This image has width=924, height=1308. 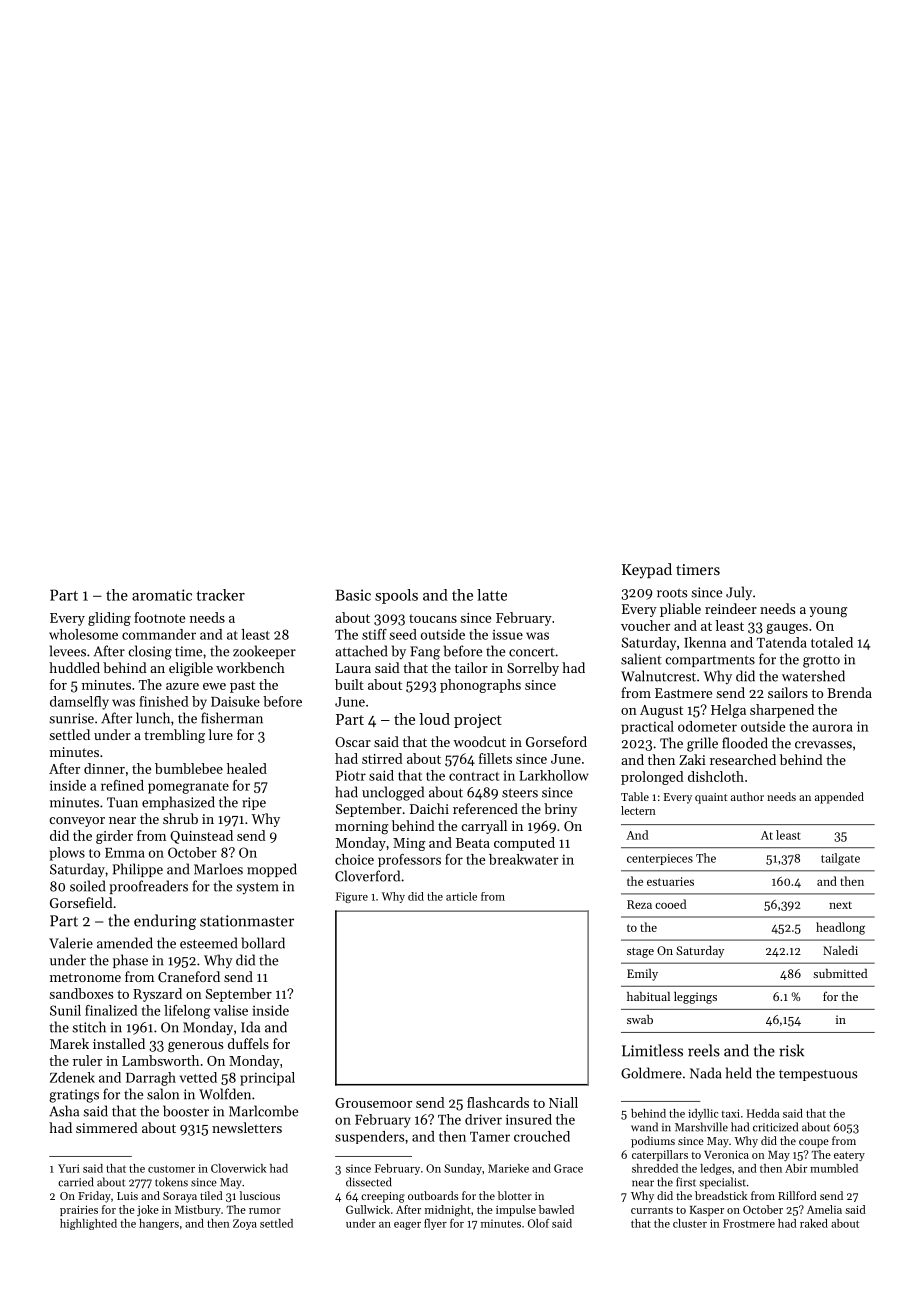 What do you see at coordinates (69, 1043) in the image?
I see `Marek` at bounding box center [69, 1043].
